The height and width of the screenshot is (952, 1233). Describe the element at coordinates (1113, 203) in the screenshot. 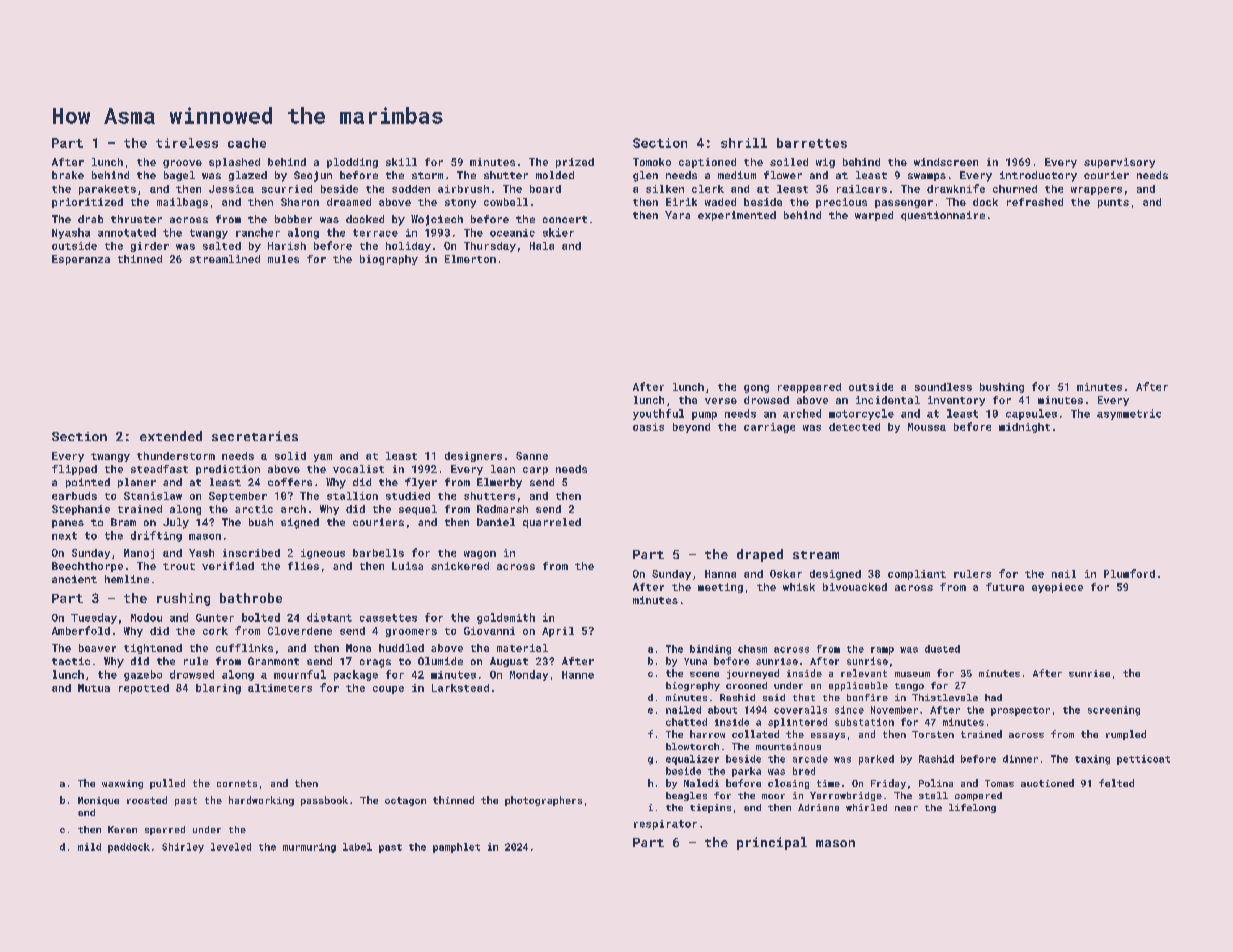

I see `punts` at that location.
